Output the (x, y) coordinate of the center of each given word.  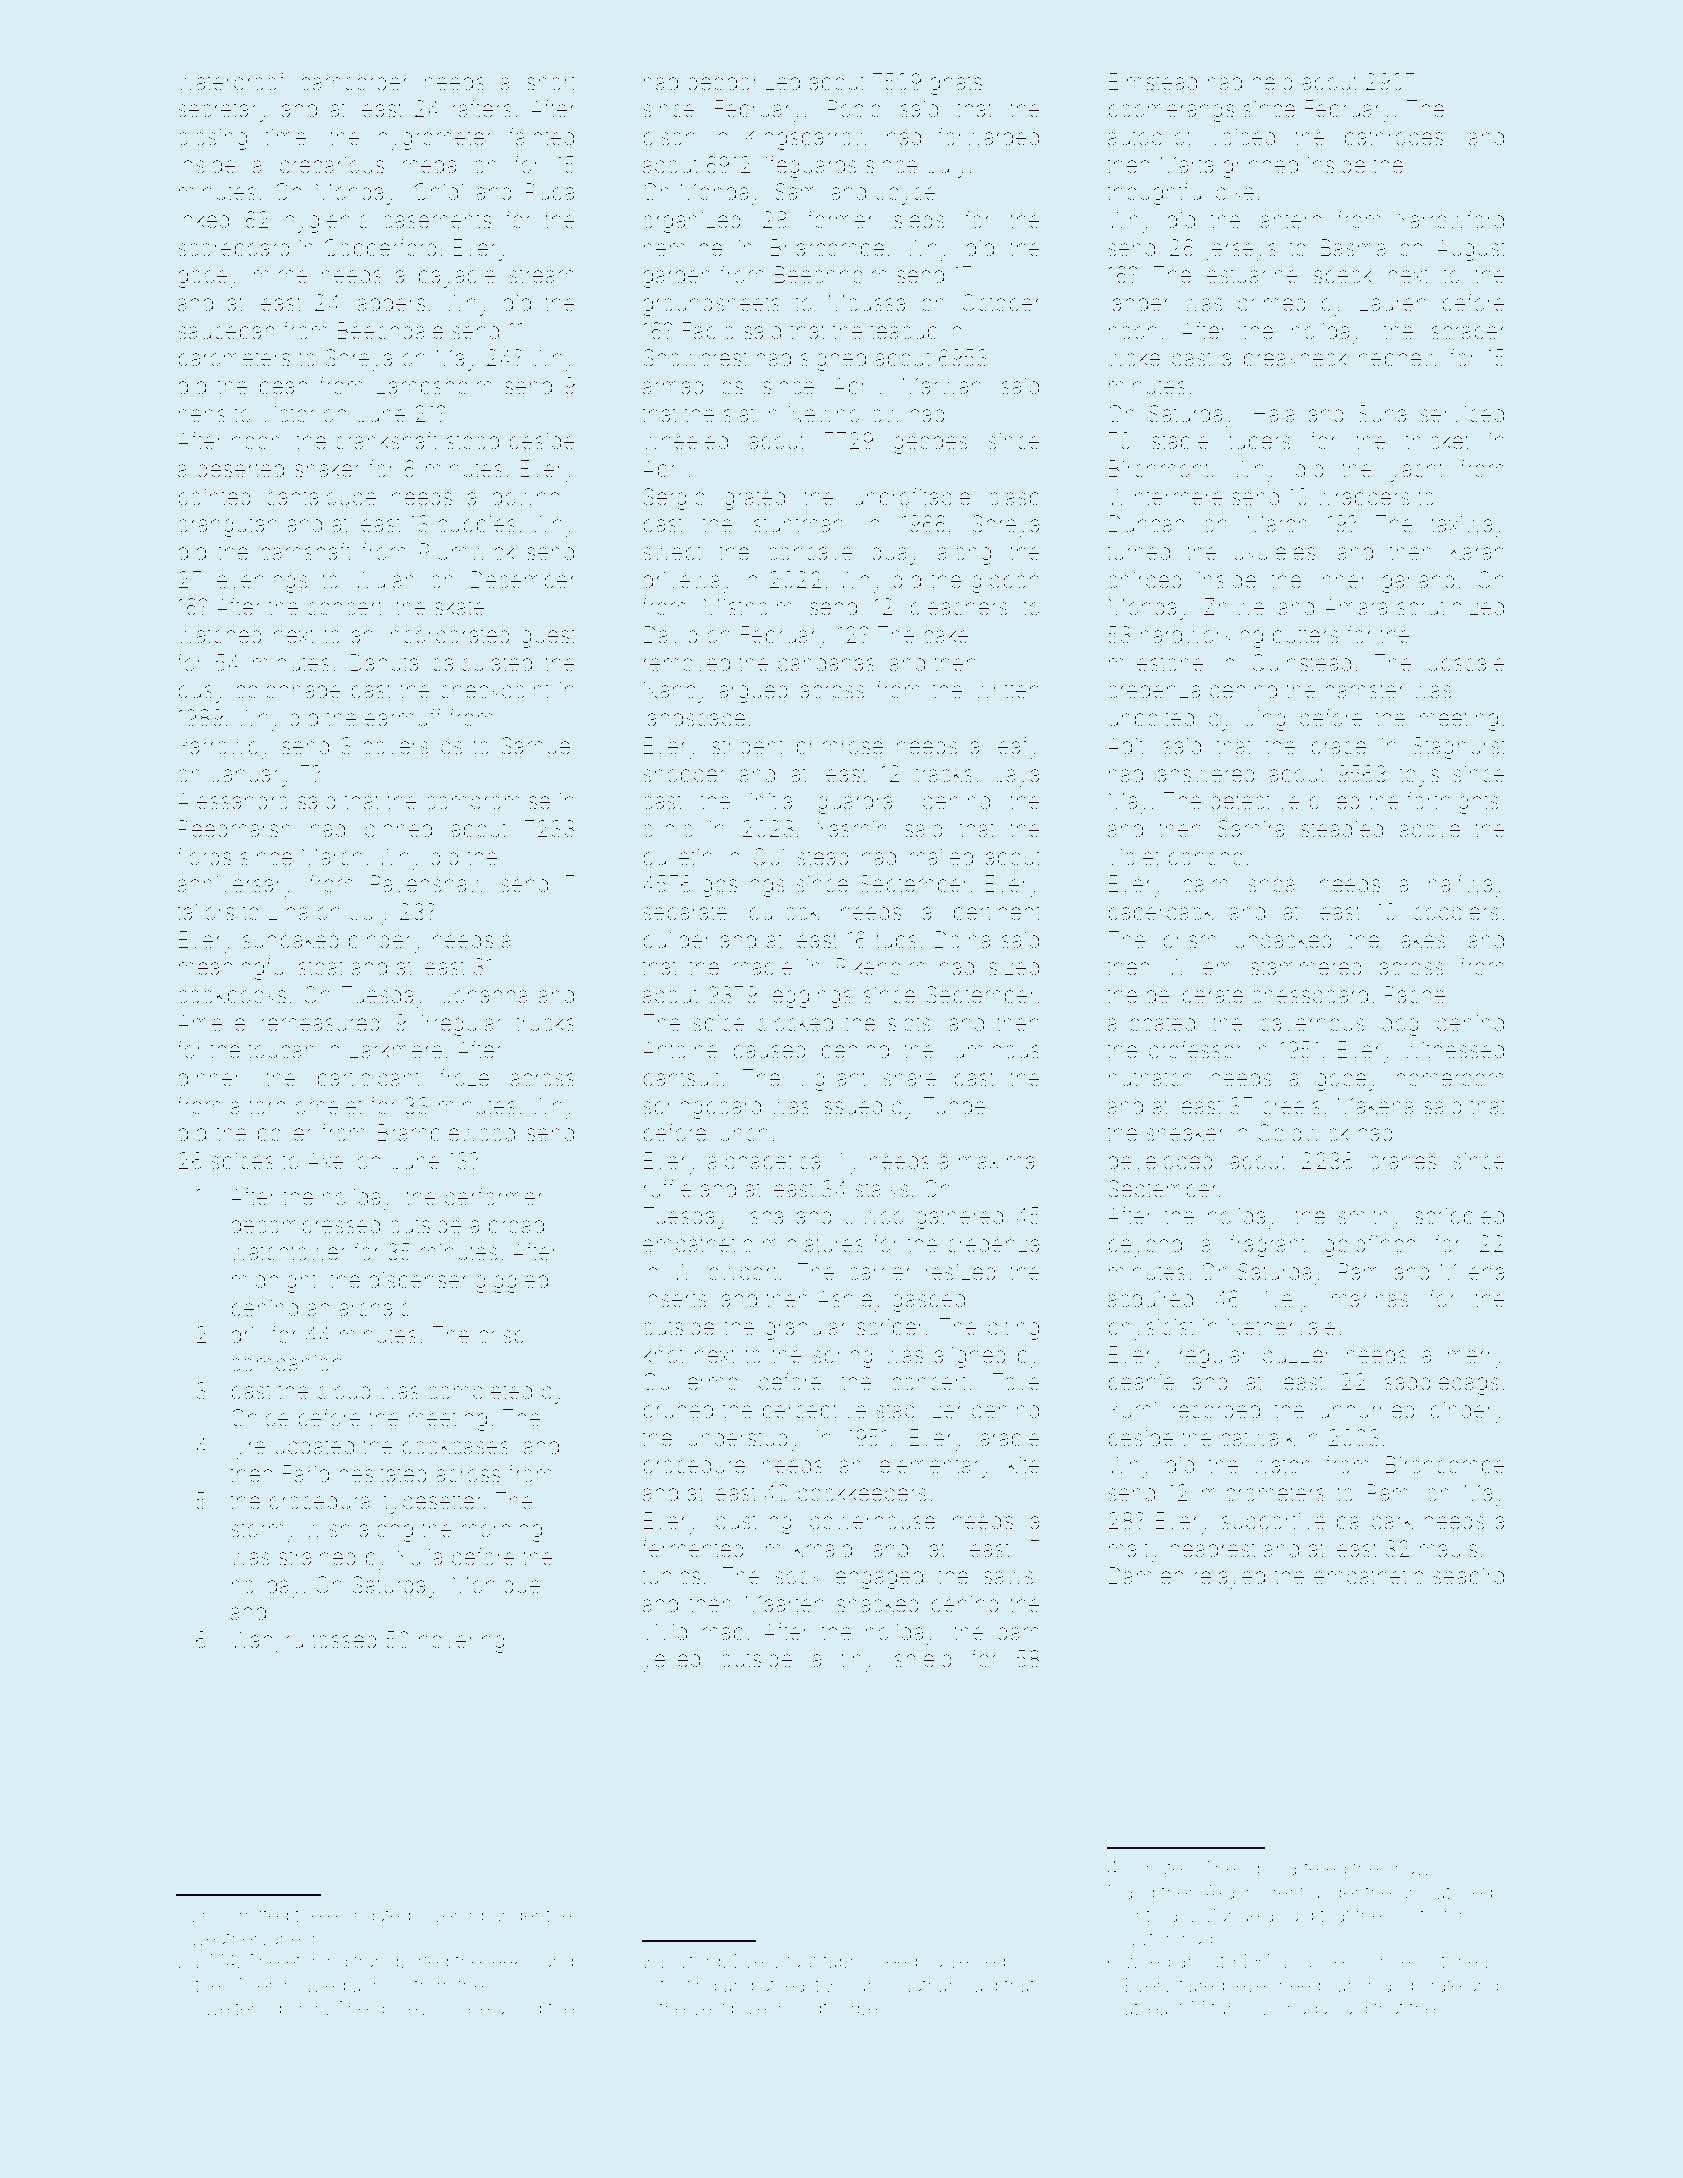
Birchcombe (1445, 1465)
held (1272, 82)
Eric (206, 1915)
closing (212, 139)
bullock (784, 912)
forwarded (988, 137)
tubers (1260, 441)
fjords (204, 859)
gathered (959, 1218)
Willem (1200, 967)
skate (460, 607)
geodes (930, 443)
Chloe (260, 1418)
